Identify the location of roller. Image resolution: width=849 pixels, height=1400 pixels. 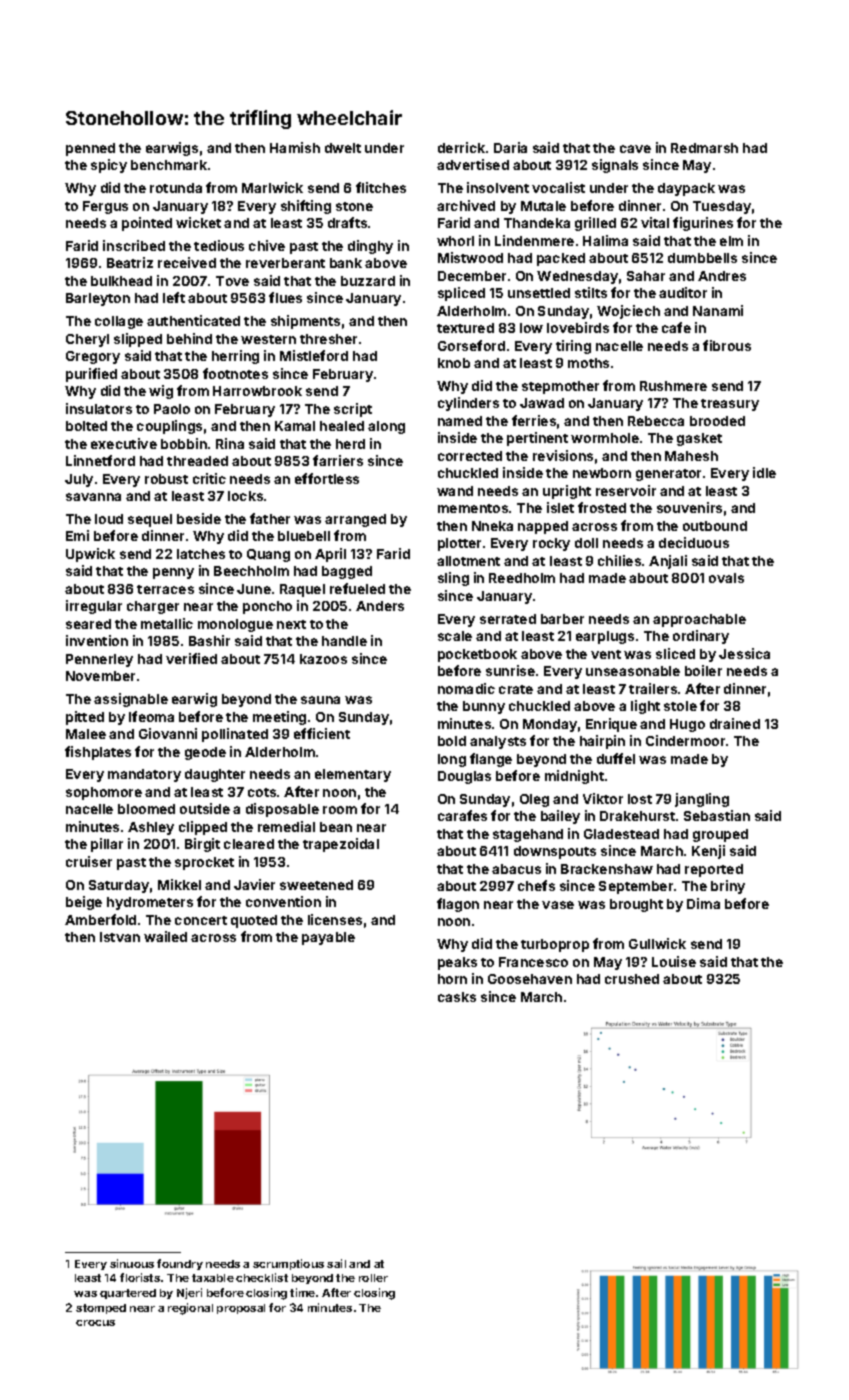
(373, 1278).
